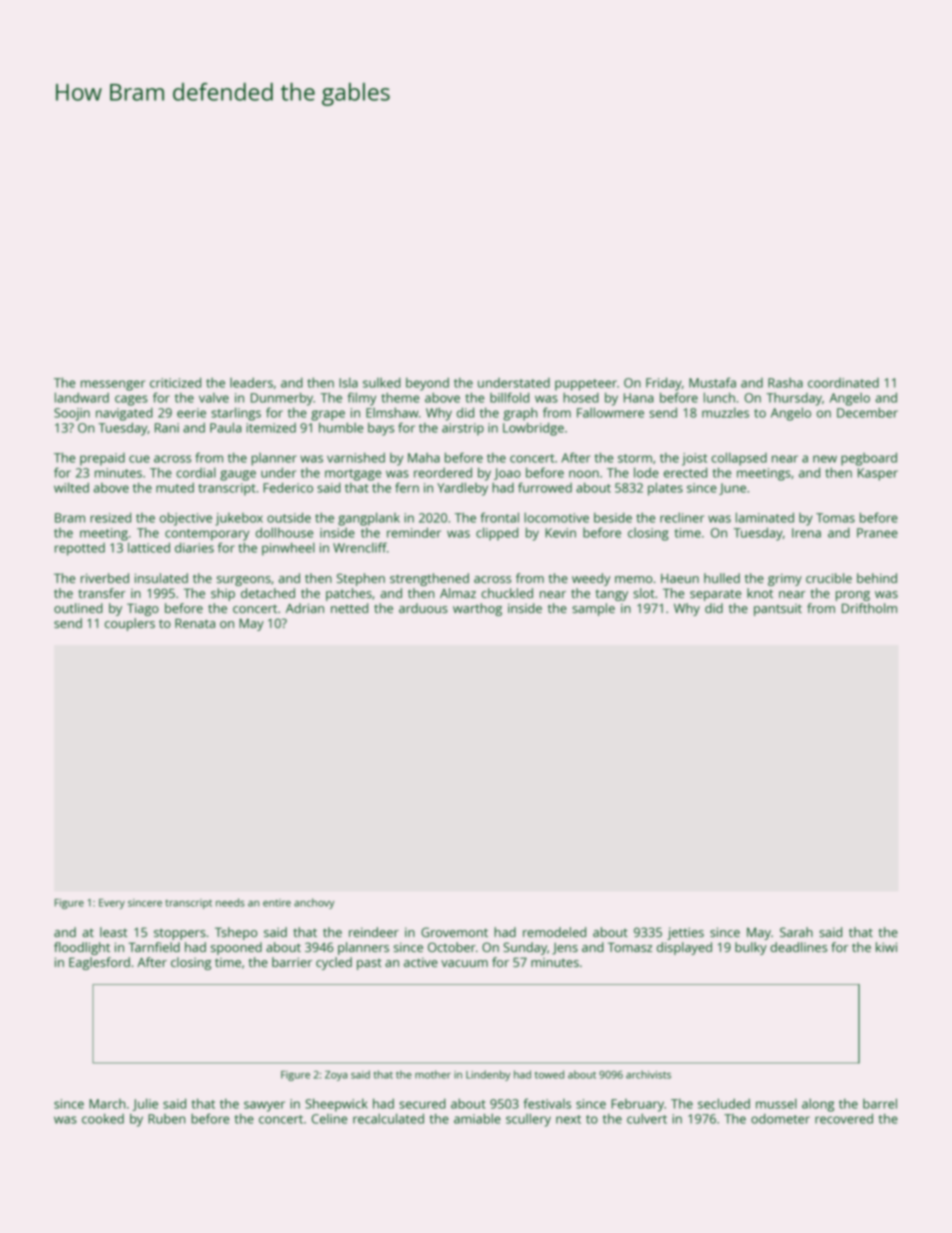 The image size is (952, 1233). Describe the element at coordinates (78, 608) in the screenshot. I see `outlined` at that location.
